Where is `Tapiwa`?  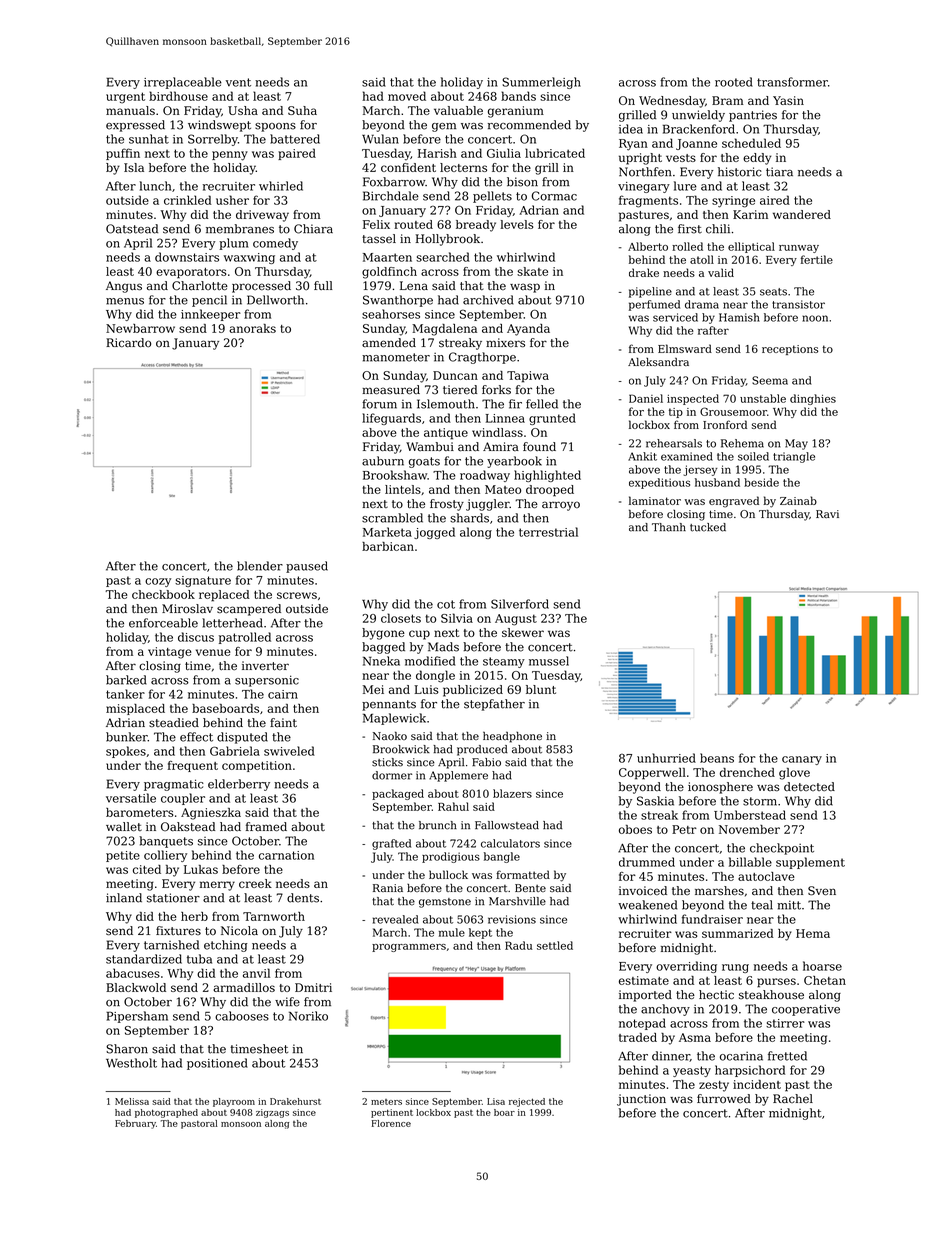 Tapiwa is located at coordinates (528, 377).
